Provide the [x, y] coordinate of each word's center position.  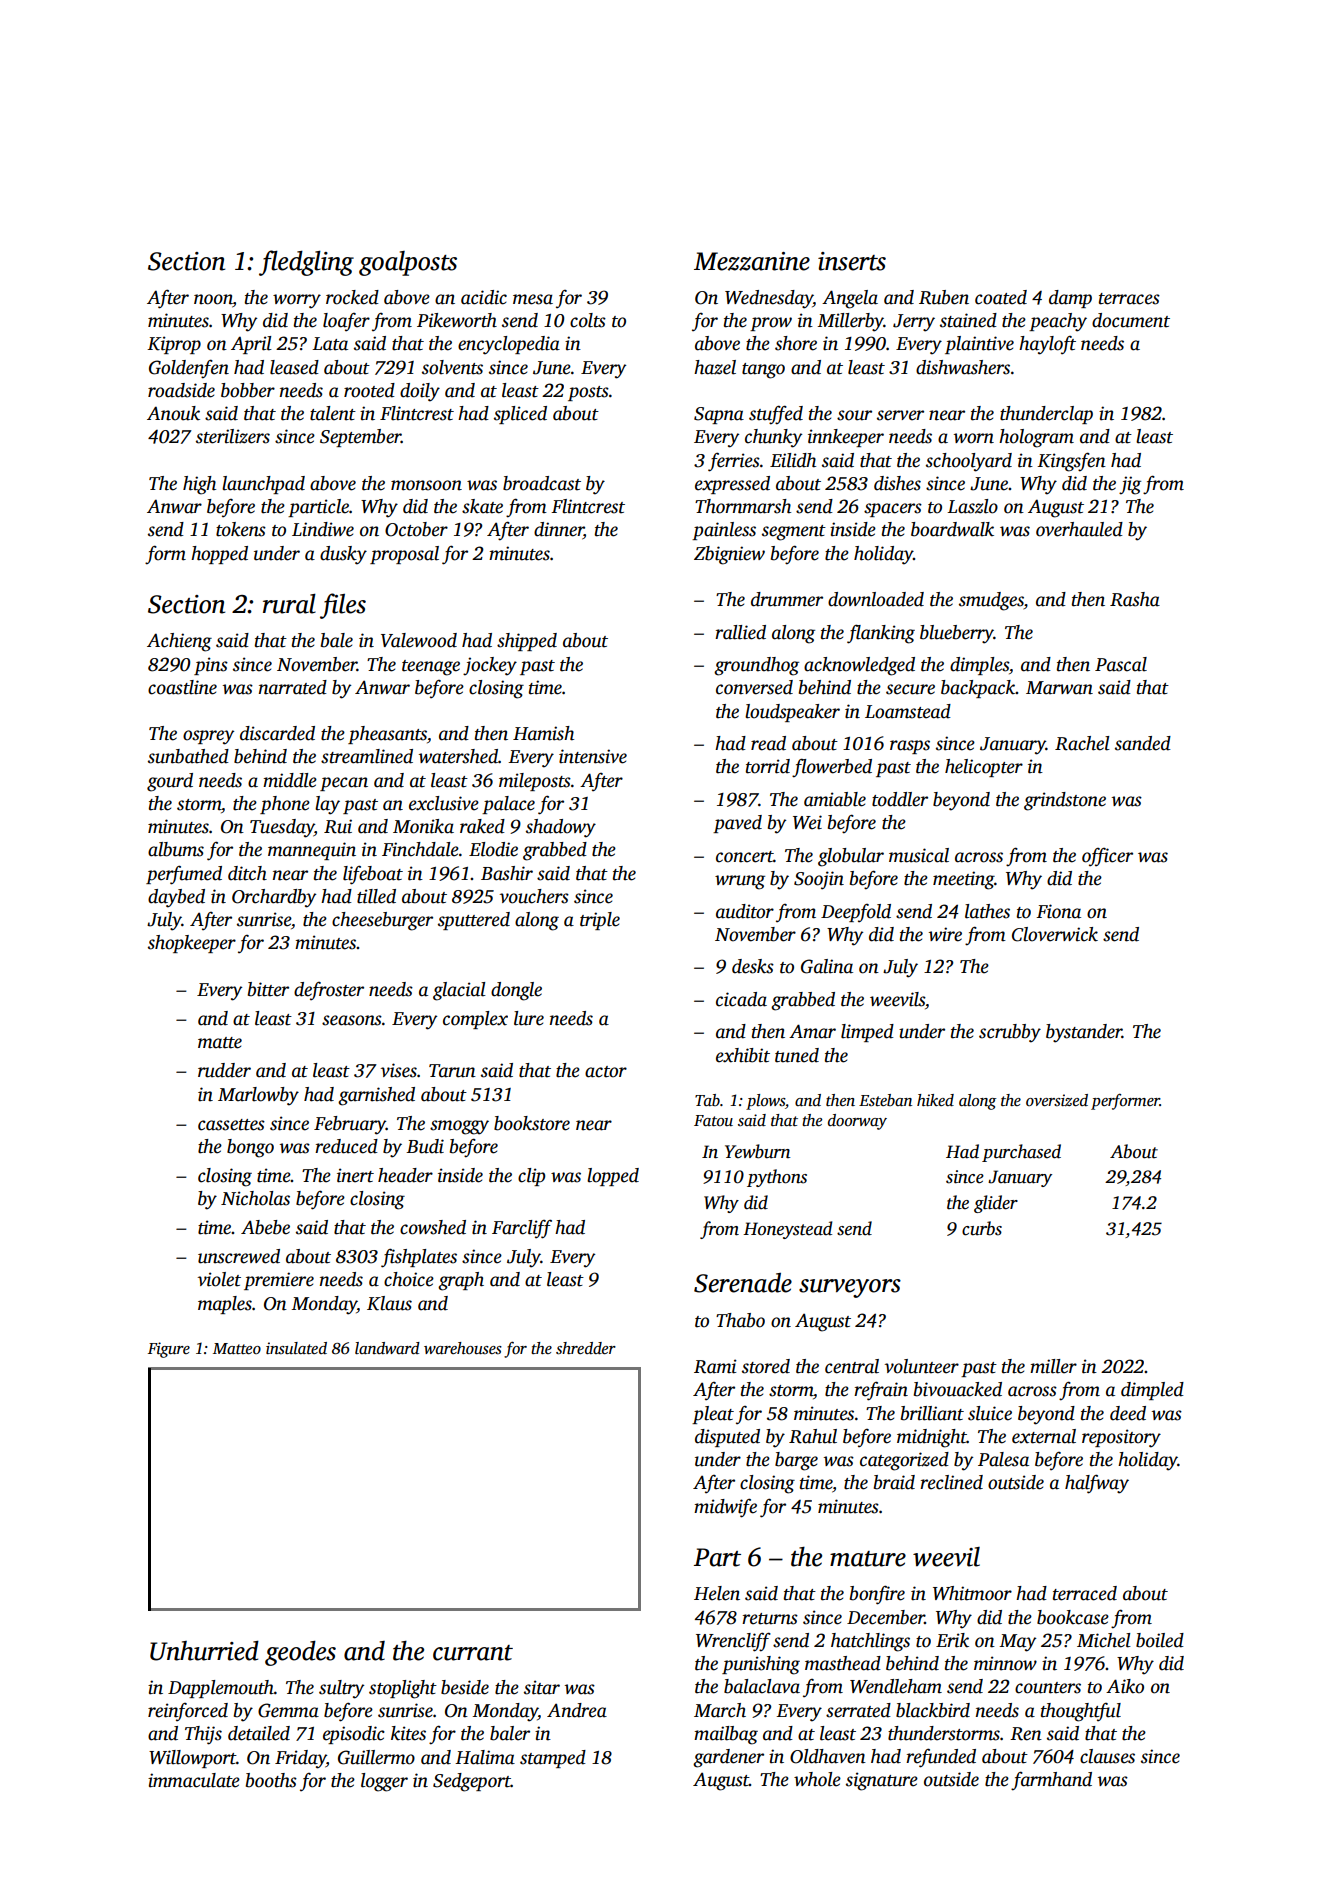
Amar [812, 1031]
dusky [343, 555]
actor [606, 1072]
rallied [740, 632]
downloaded [876, 599]
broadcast [542, 483]
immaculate [194, 1780]
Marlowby [258, 1096]
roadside [181, 390]
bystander [1084, 1033]
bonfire [877, 1595]
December [886, 1617]
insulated [296, 1348]
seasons [352, 1020]
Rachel [1082, 743]
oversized [1057, 1100]
